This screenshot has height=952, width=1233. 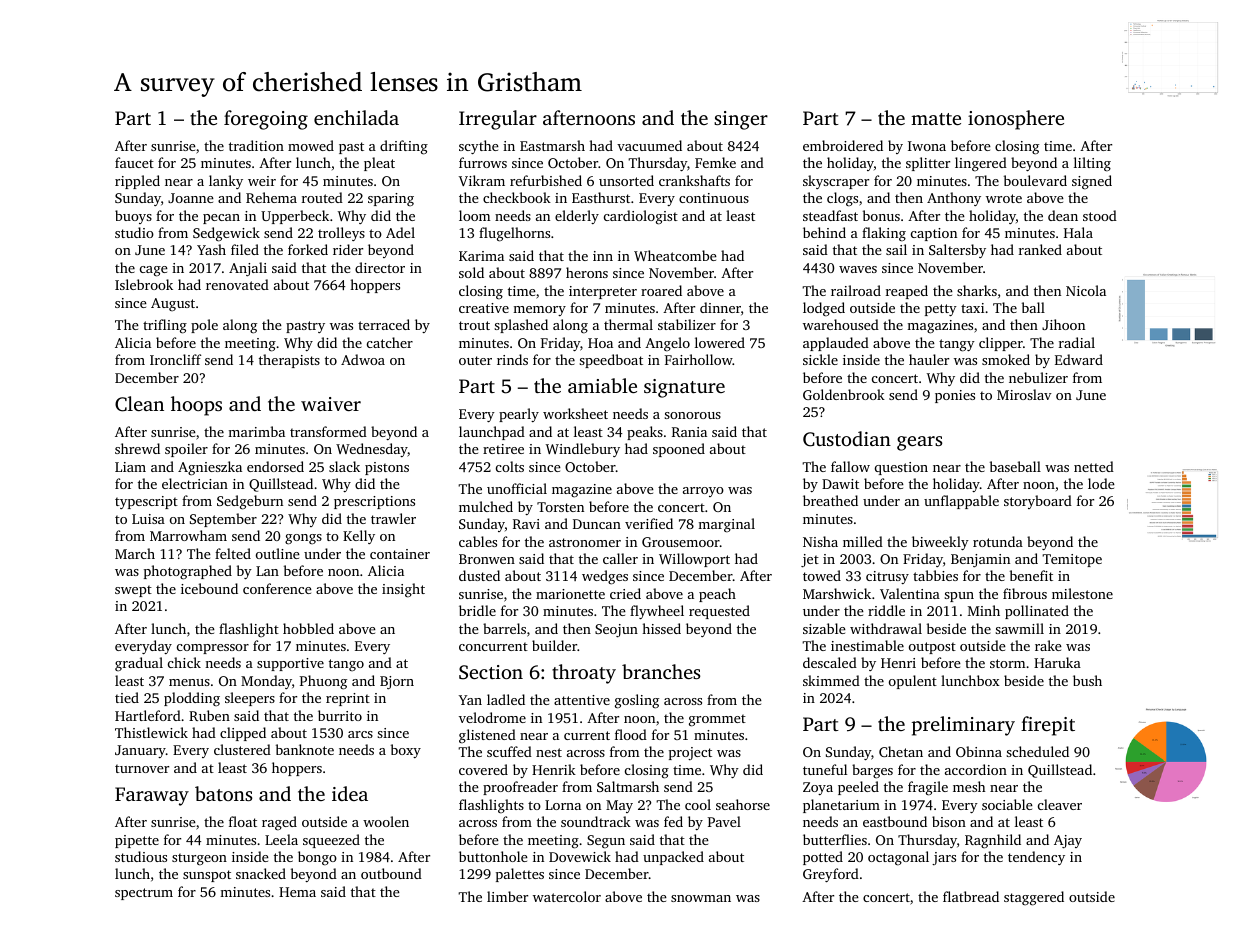 I want to click on Fairhollow, so click(x=699, y=359).
